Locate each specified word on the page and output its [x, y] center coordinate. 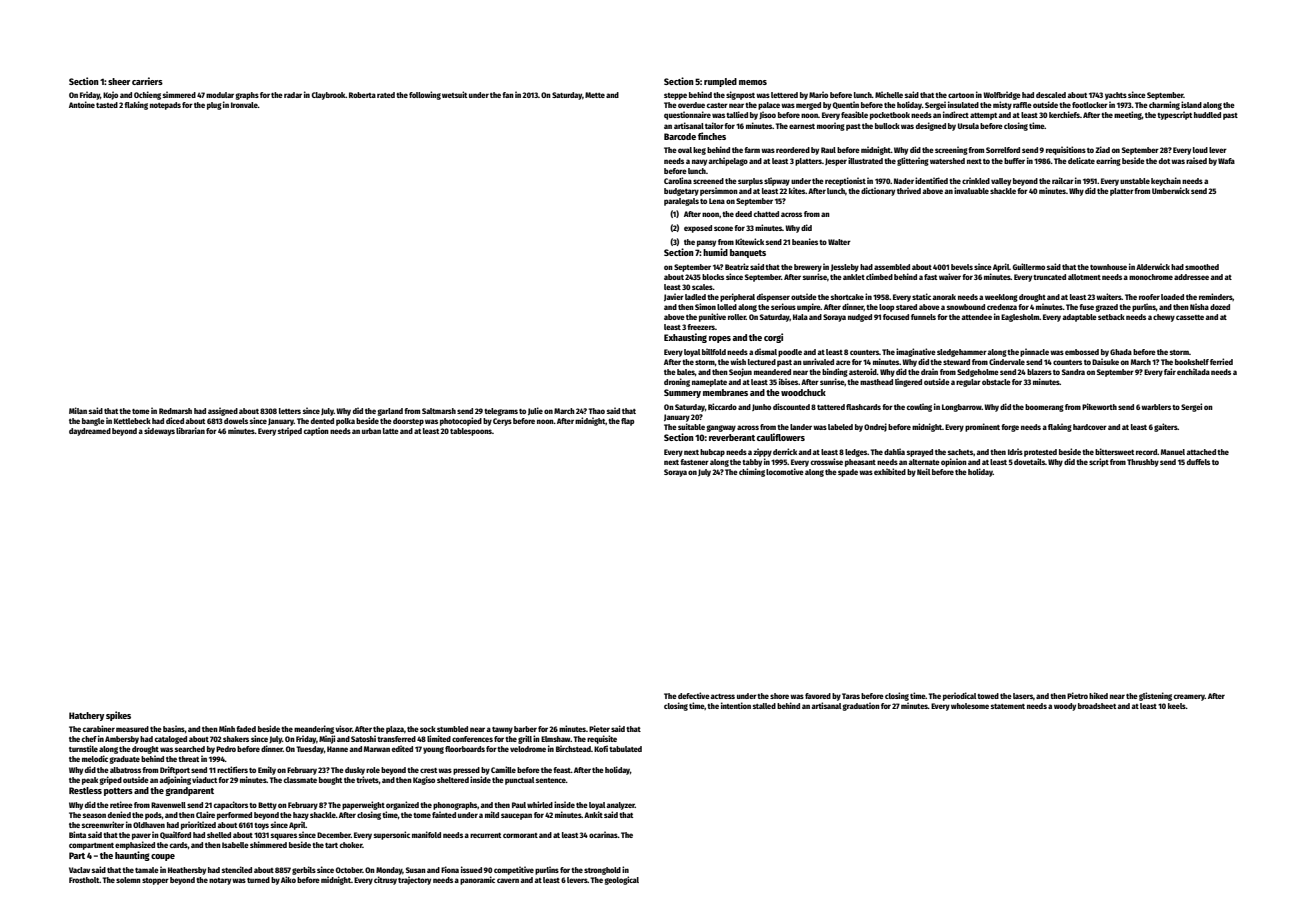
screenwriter [103, 824]
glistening [1155, 696]
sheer [119, 81]
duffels [1198, 462]
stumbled [452, 729]
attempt [983, 116]
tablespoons [471, 432]
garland [390, 412]
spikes [118, 716]
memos [753, 82]
